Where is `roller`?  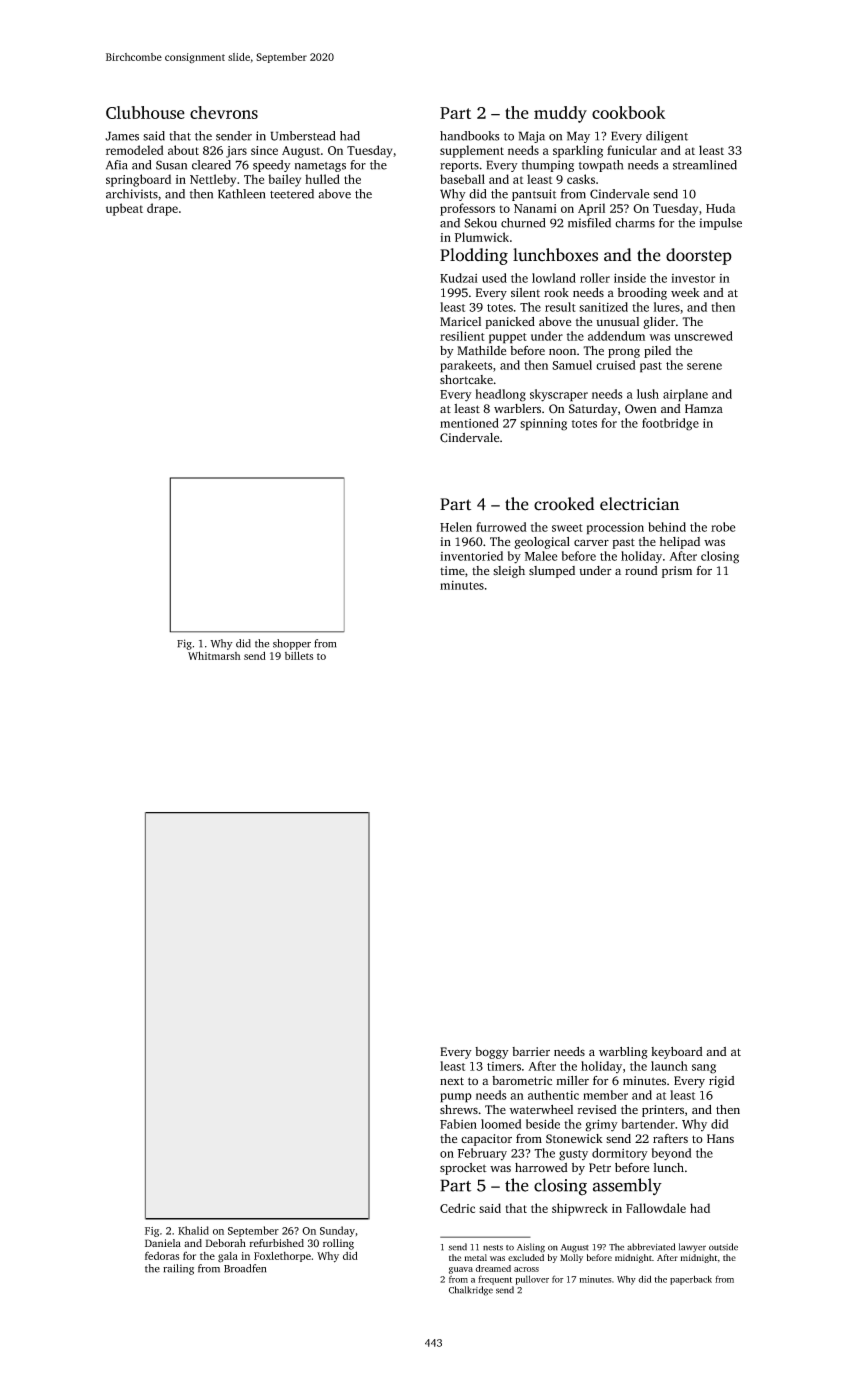
roller is located at coordinates (595, 278).
